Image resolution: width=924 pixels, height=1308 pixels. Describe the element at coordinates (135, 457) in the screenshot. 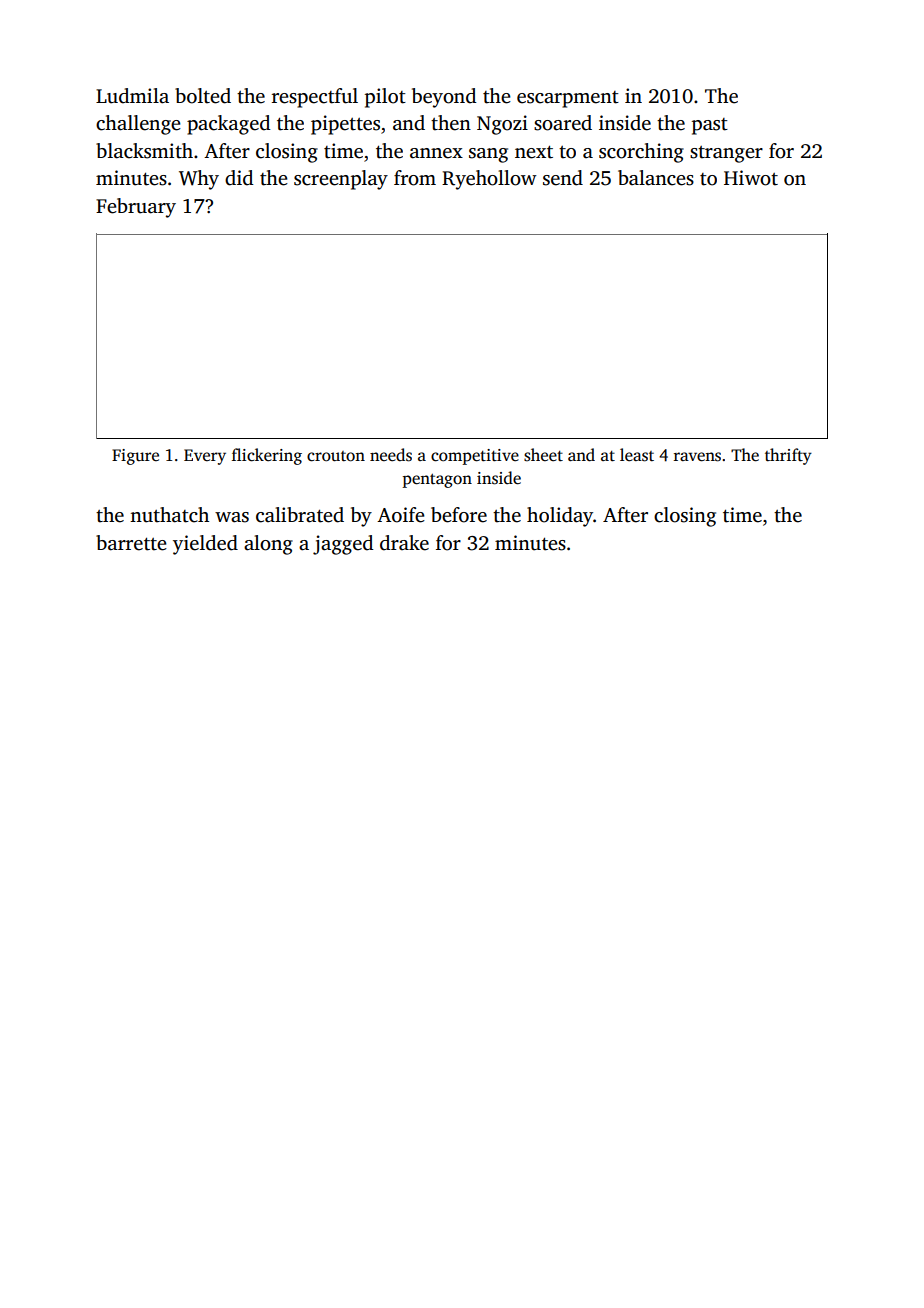

I see `Figure` at that location.
